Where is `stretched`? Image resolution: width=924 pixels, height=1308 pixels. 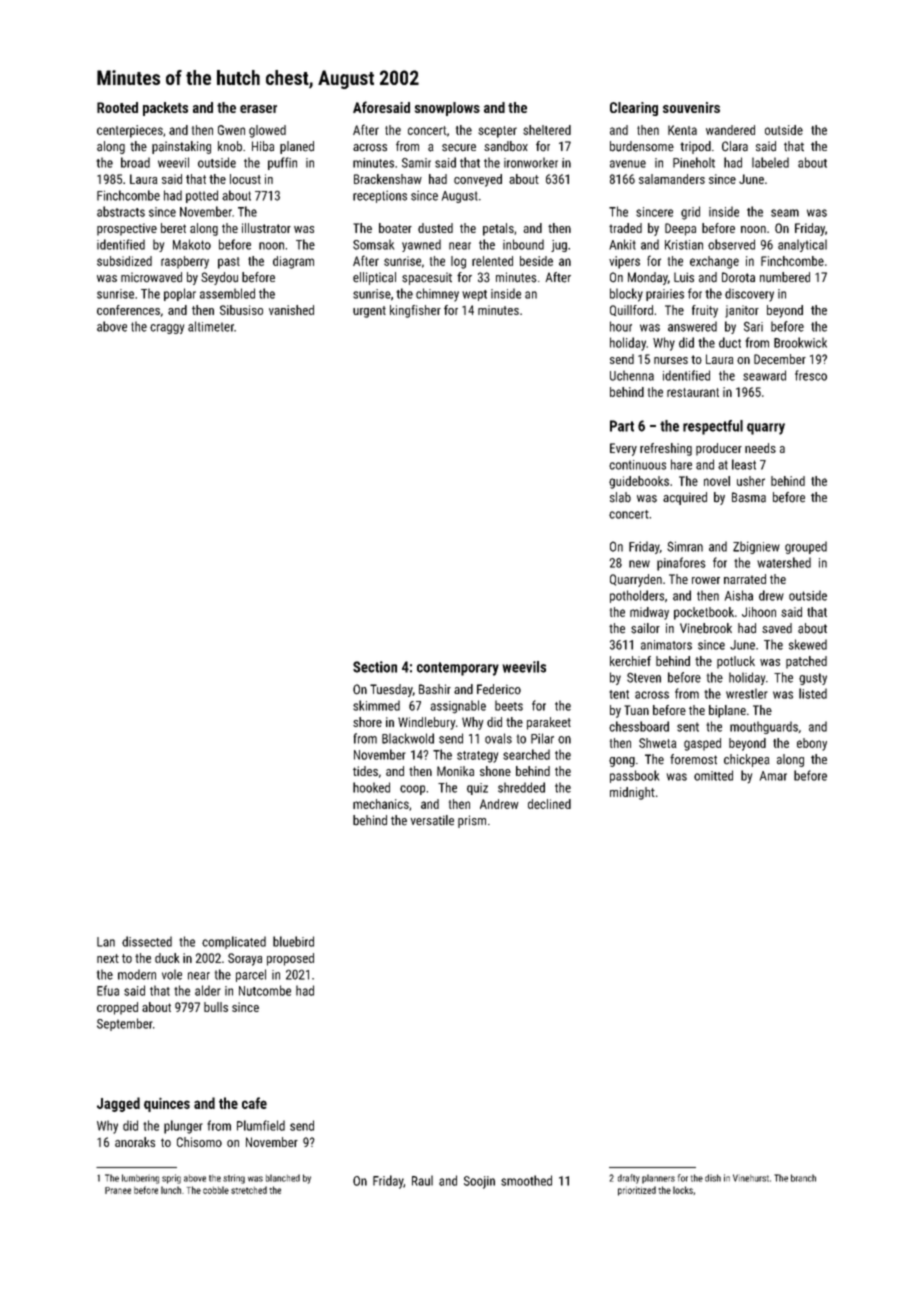
stretched is located at coordinates (249, 1190).
